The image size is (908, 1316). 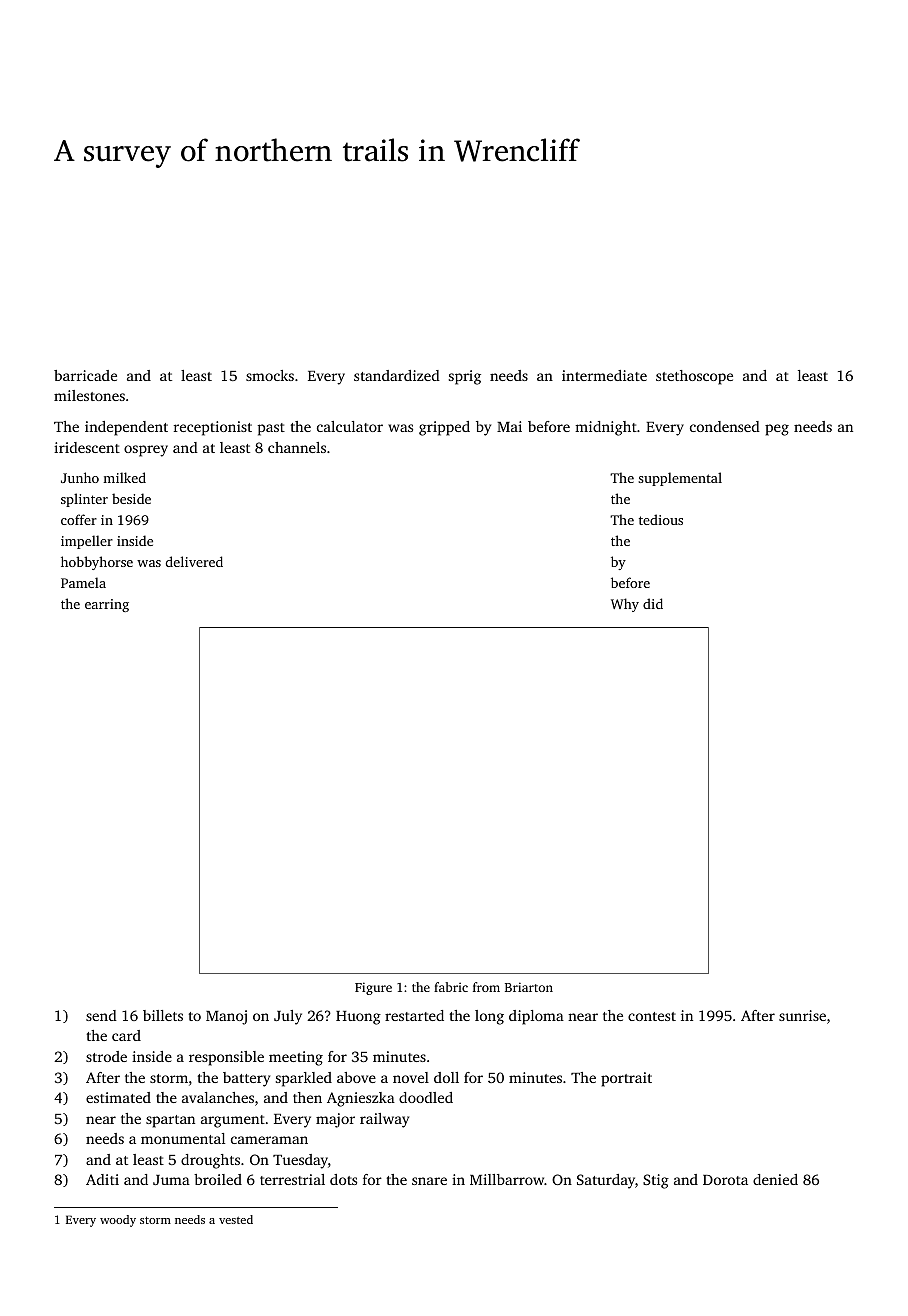 I want to click on Figure, so click(x=373, y=988).
